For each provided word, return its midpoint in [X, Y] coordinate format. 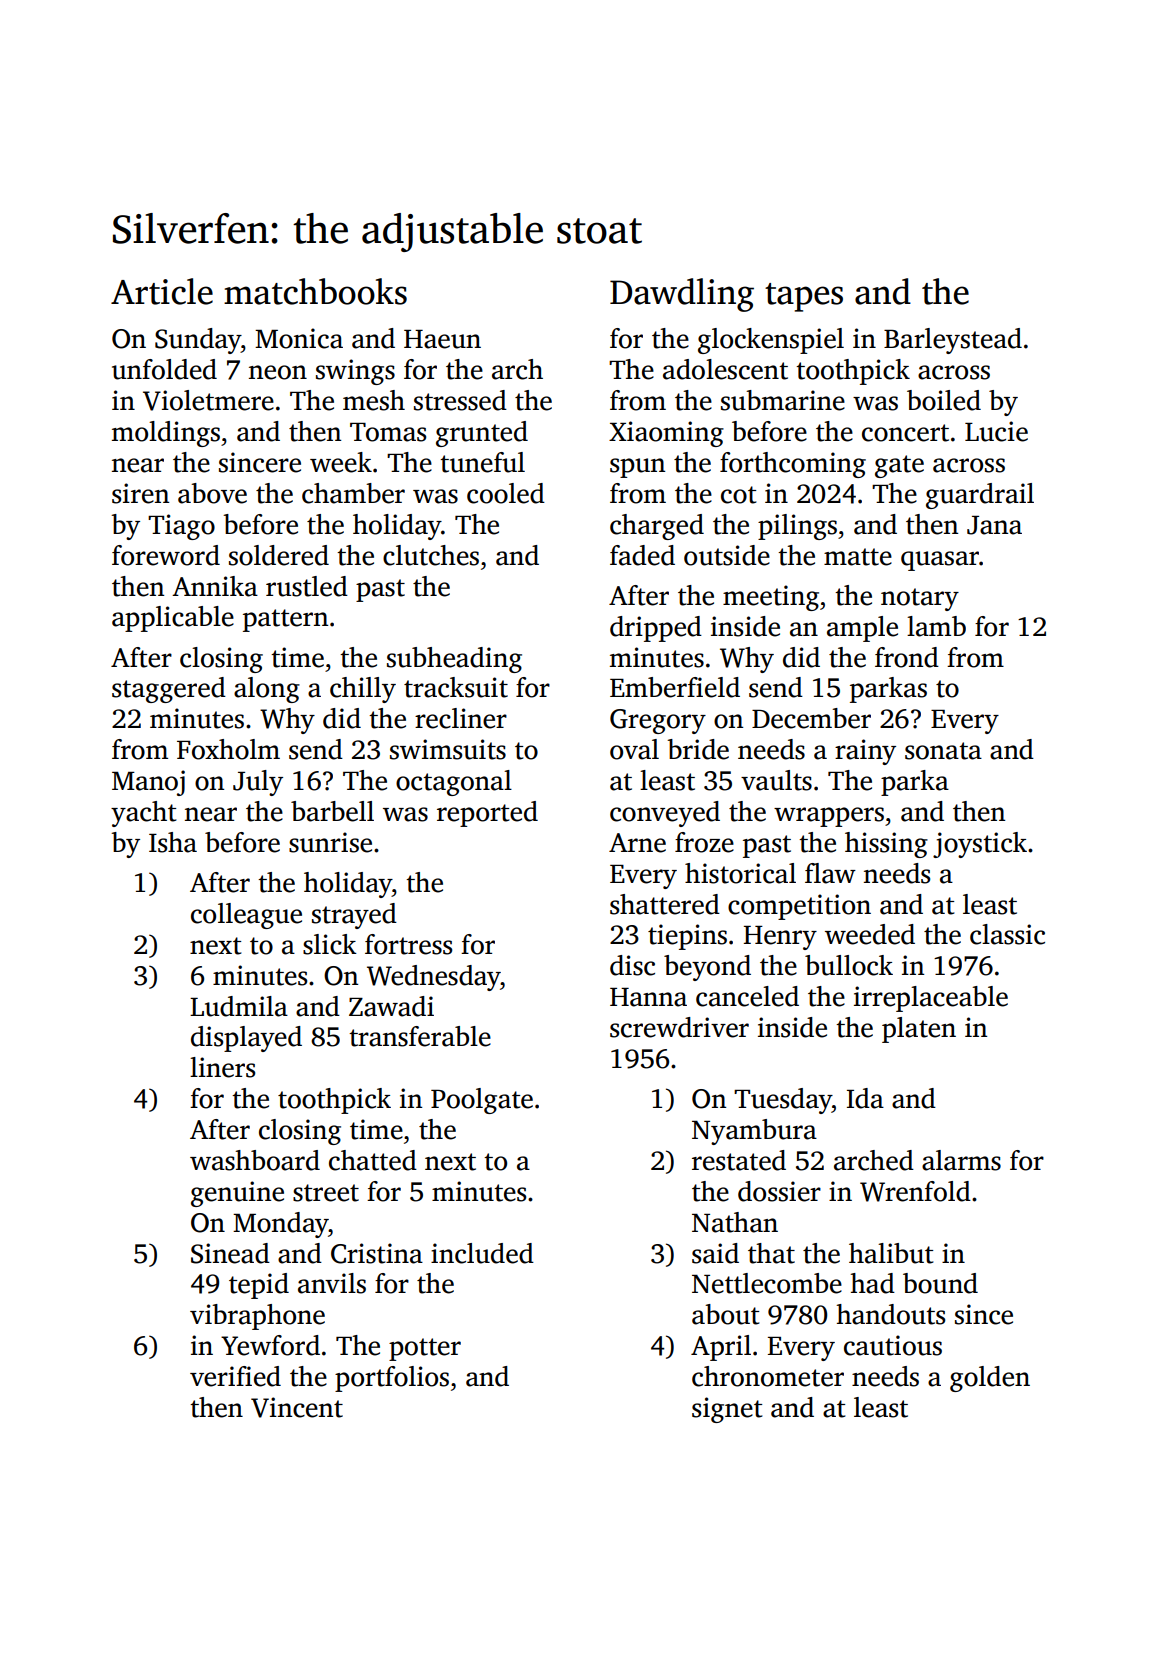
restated [739, 1160]
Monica [299, 338]
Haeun [442, 339]
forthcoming [793, 465]
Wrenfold [915, 1191]
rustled [307, 586]
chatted [373, 1160]
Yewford [270, 1345]
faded [642, 555]
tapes [804, 297]
